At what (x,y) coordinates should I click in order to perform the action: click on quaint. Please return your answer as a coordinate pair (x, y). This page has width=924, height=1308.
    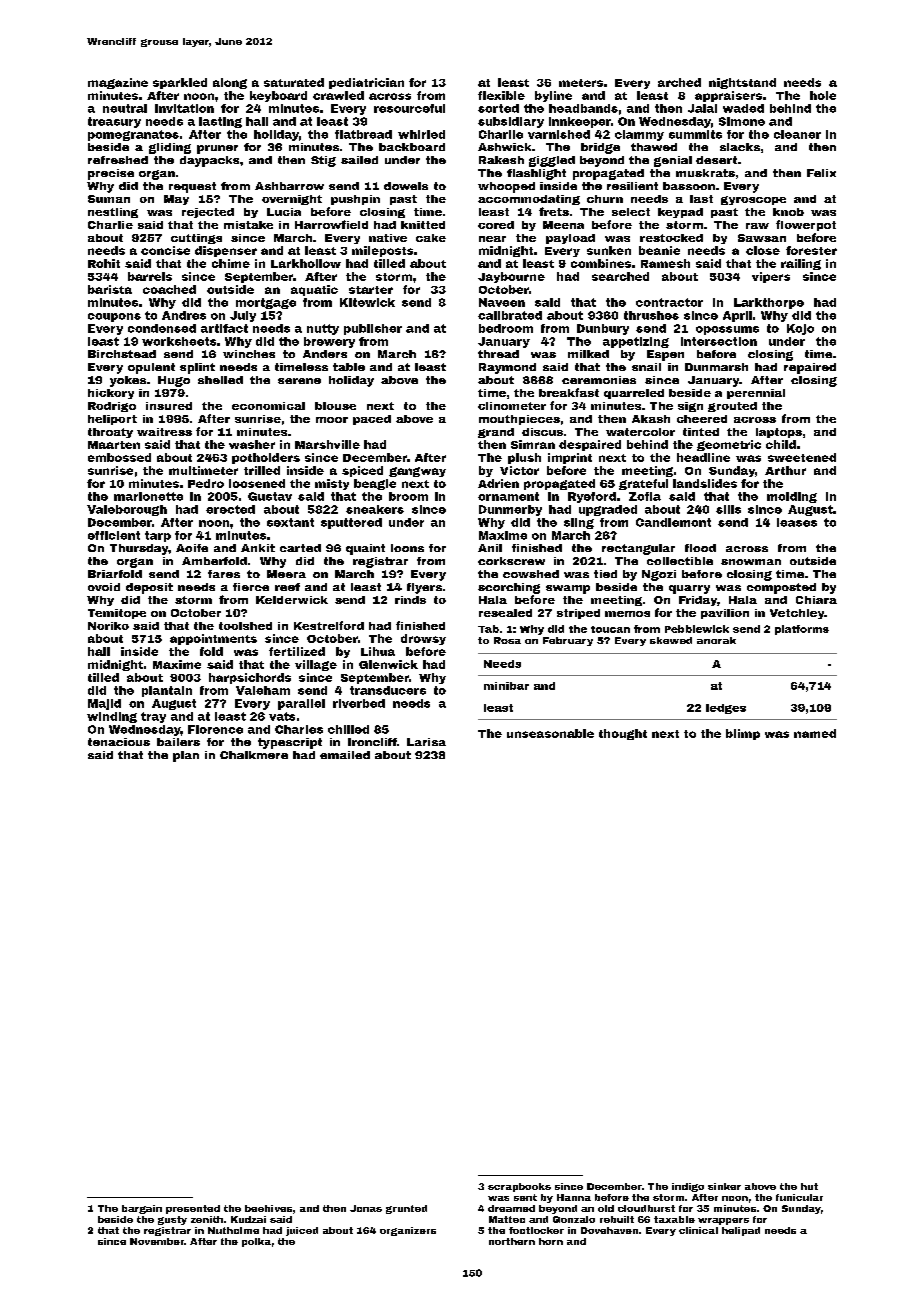
    Looking at the image, I should click on (365, 549).
